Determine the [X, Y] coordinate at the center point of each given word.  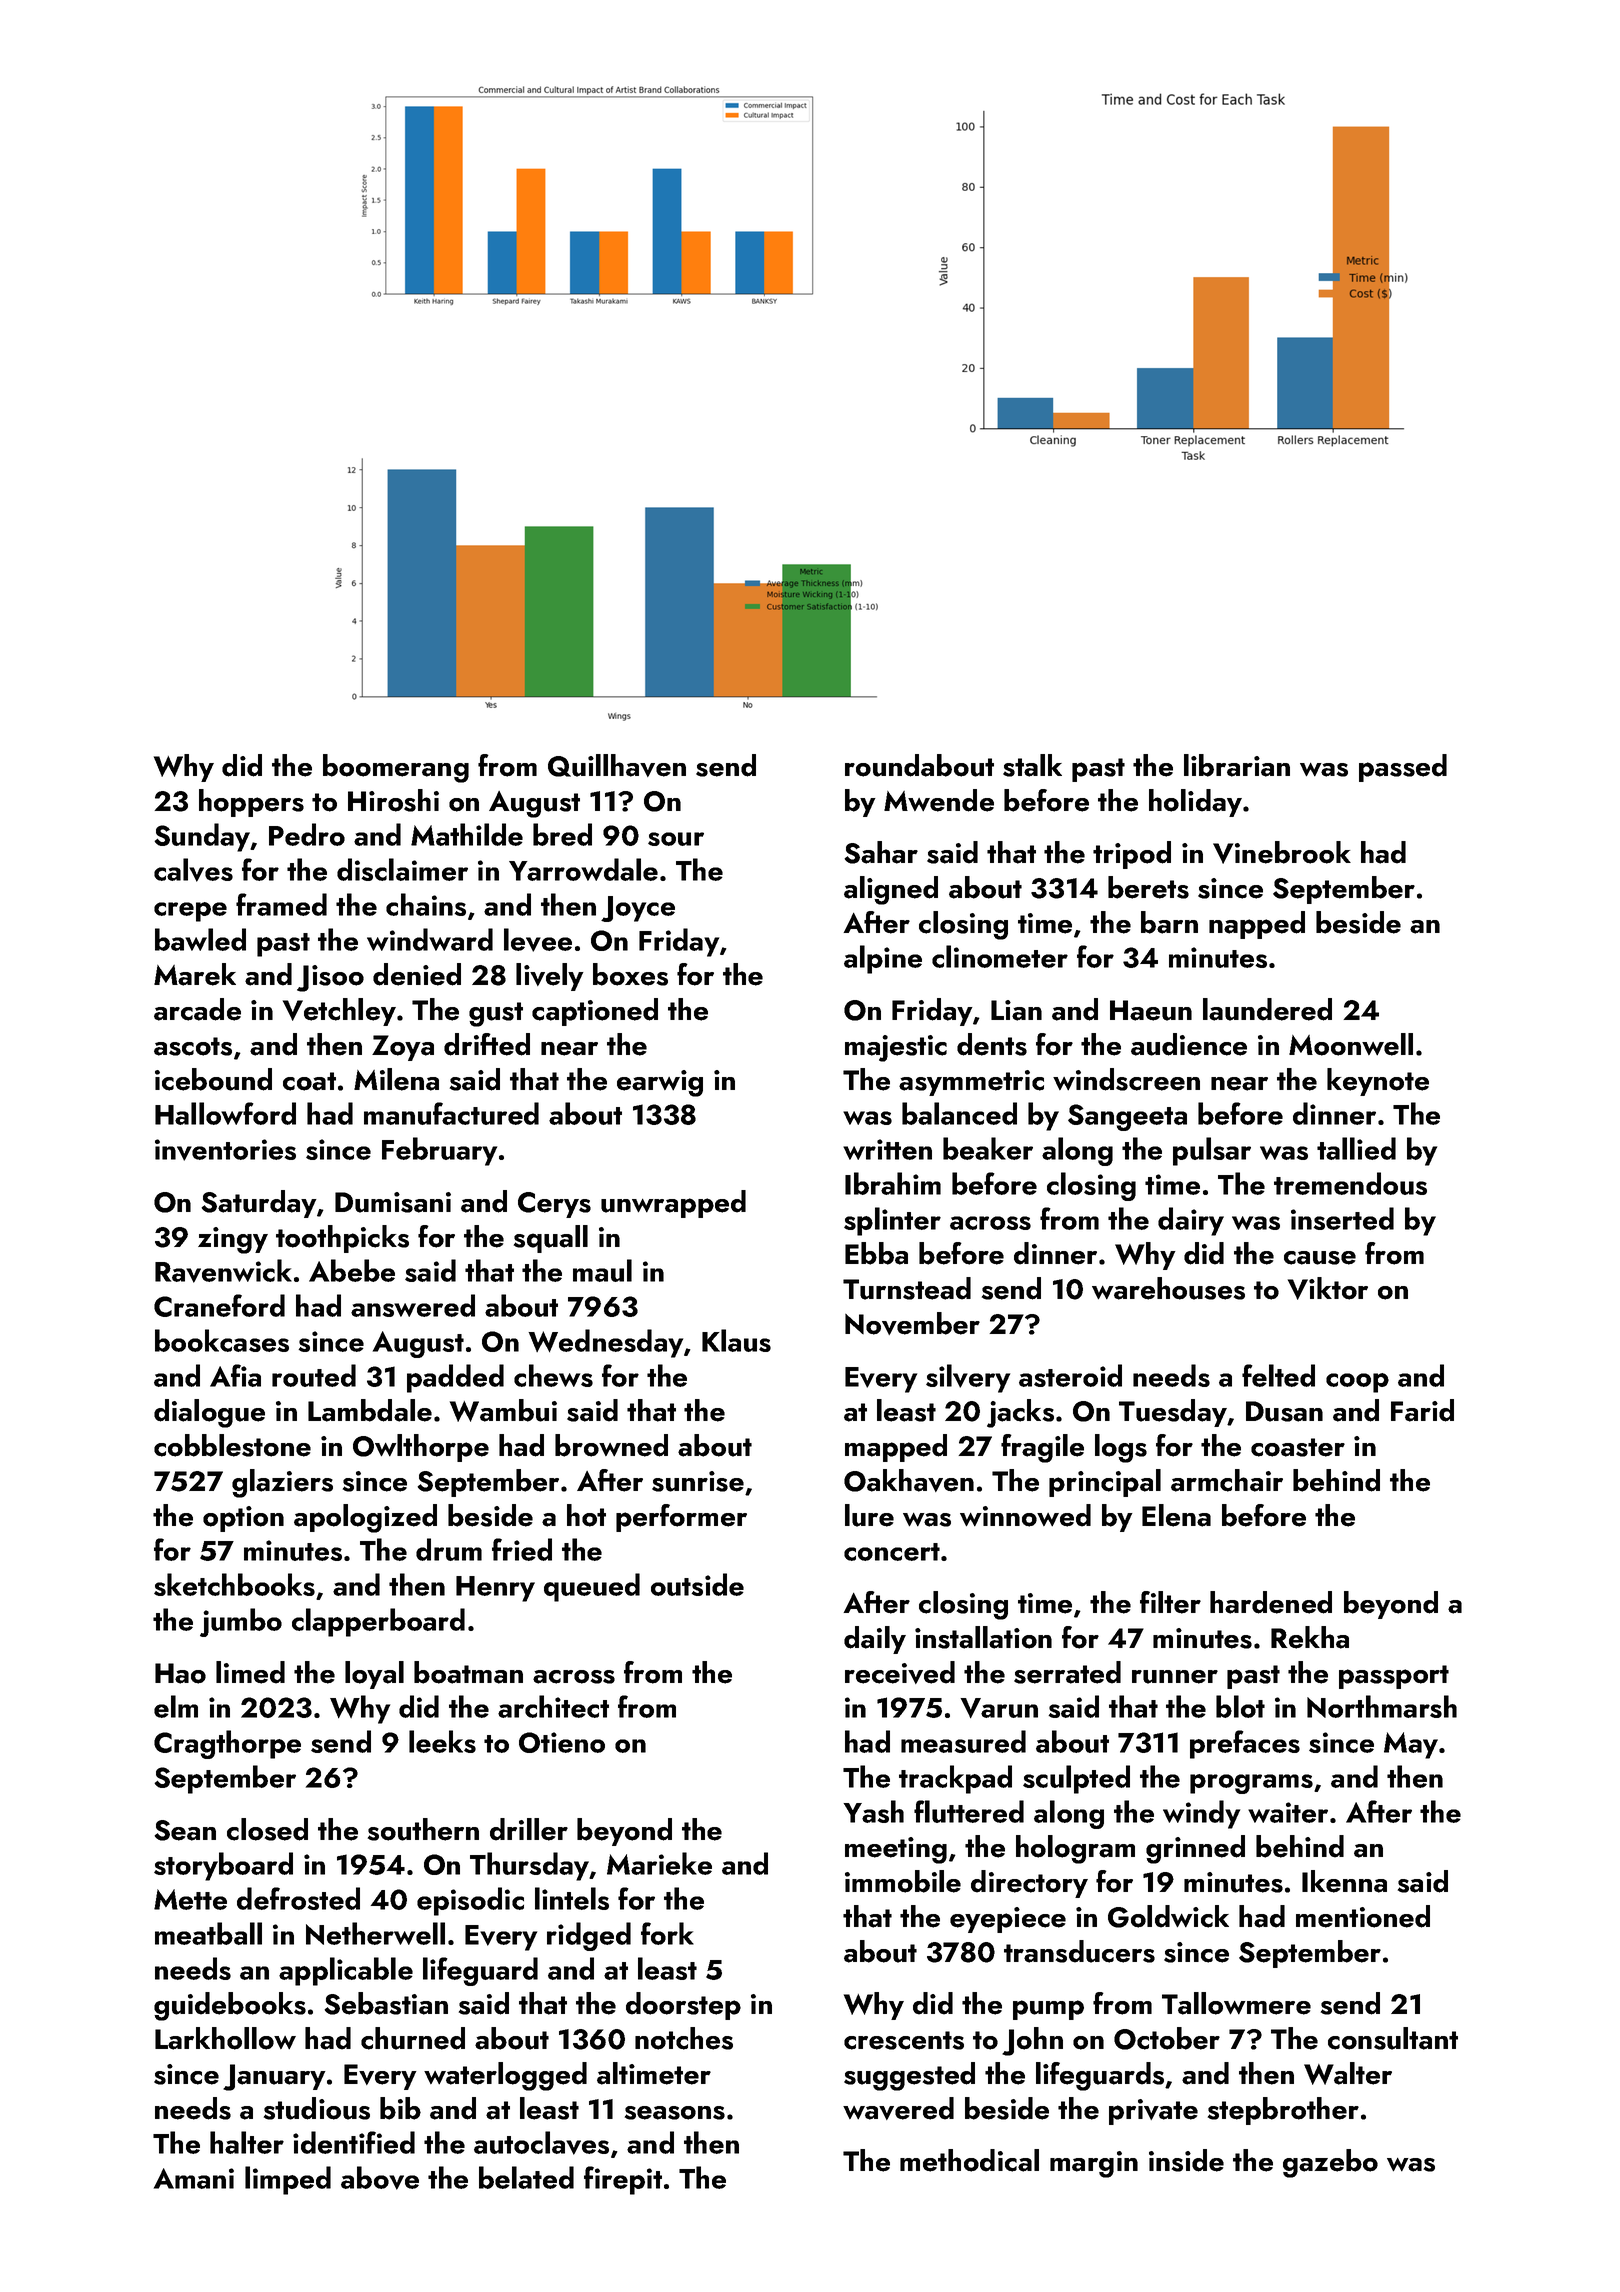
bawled [200, 939]
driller [529, 1829]
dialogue [209, 1413]
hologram [1075, 1849]
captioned [595, 1012]
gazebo [1330, 2163]
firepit [623, 2180]
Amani [194, 2178]
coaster [1298, 1447]
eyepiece [1008, 1920]
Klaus [736, 1340]
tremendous [1350, 1183]
